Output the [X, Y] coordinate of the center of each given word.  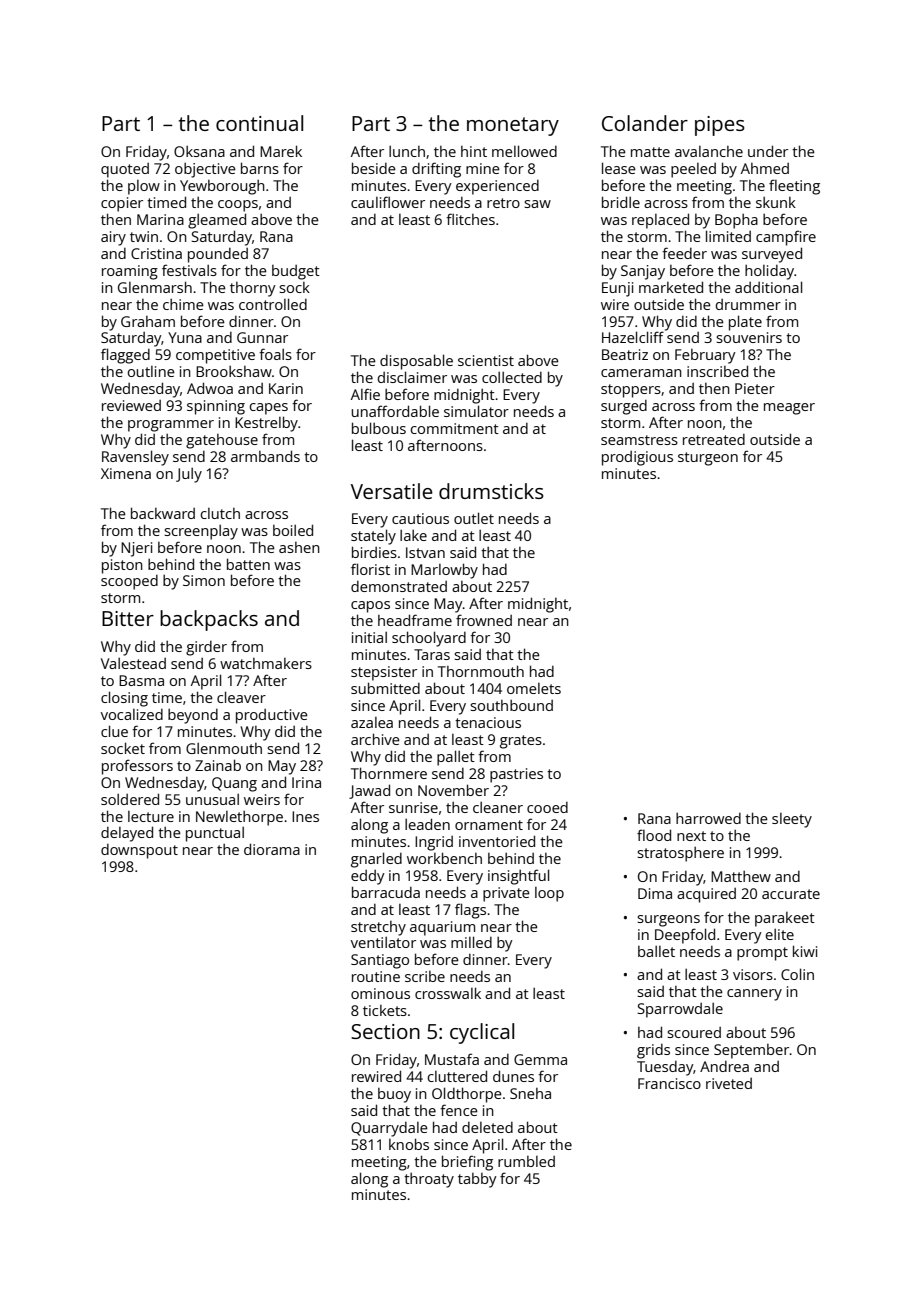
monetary [513, 126]
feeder [684, 253]
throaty [429, 1180]
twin [144, 236]
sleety [792, 820]
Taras [432, 654]
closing [124, 699]
